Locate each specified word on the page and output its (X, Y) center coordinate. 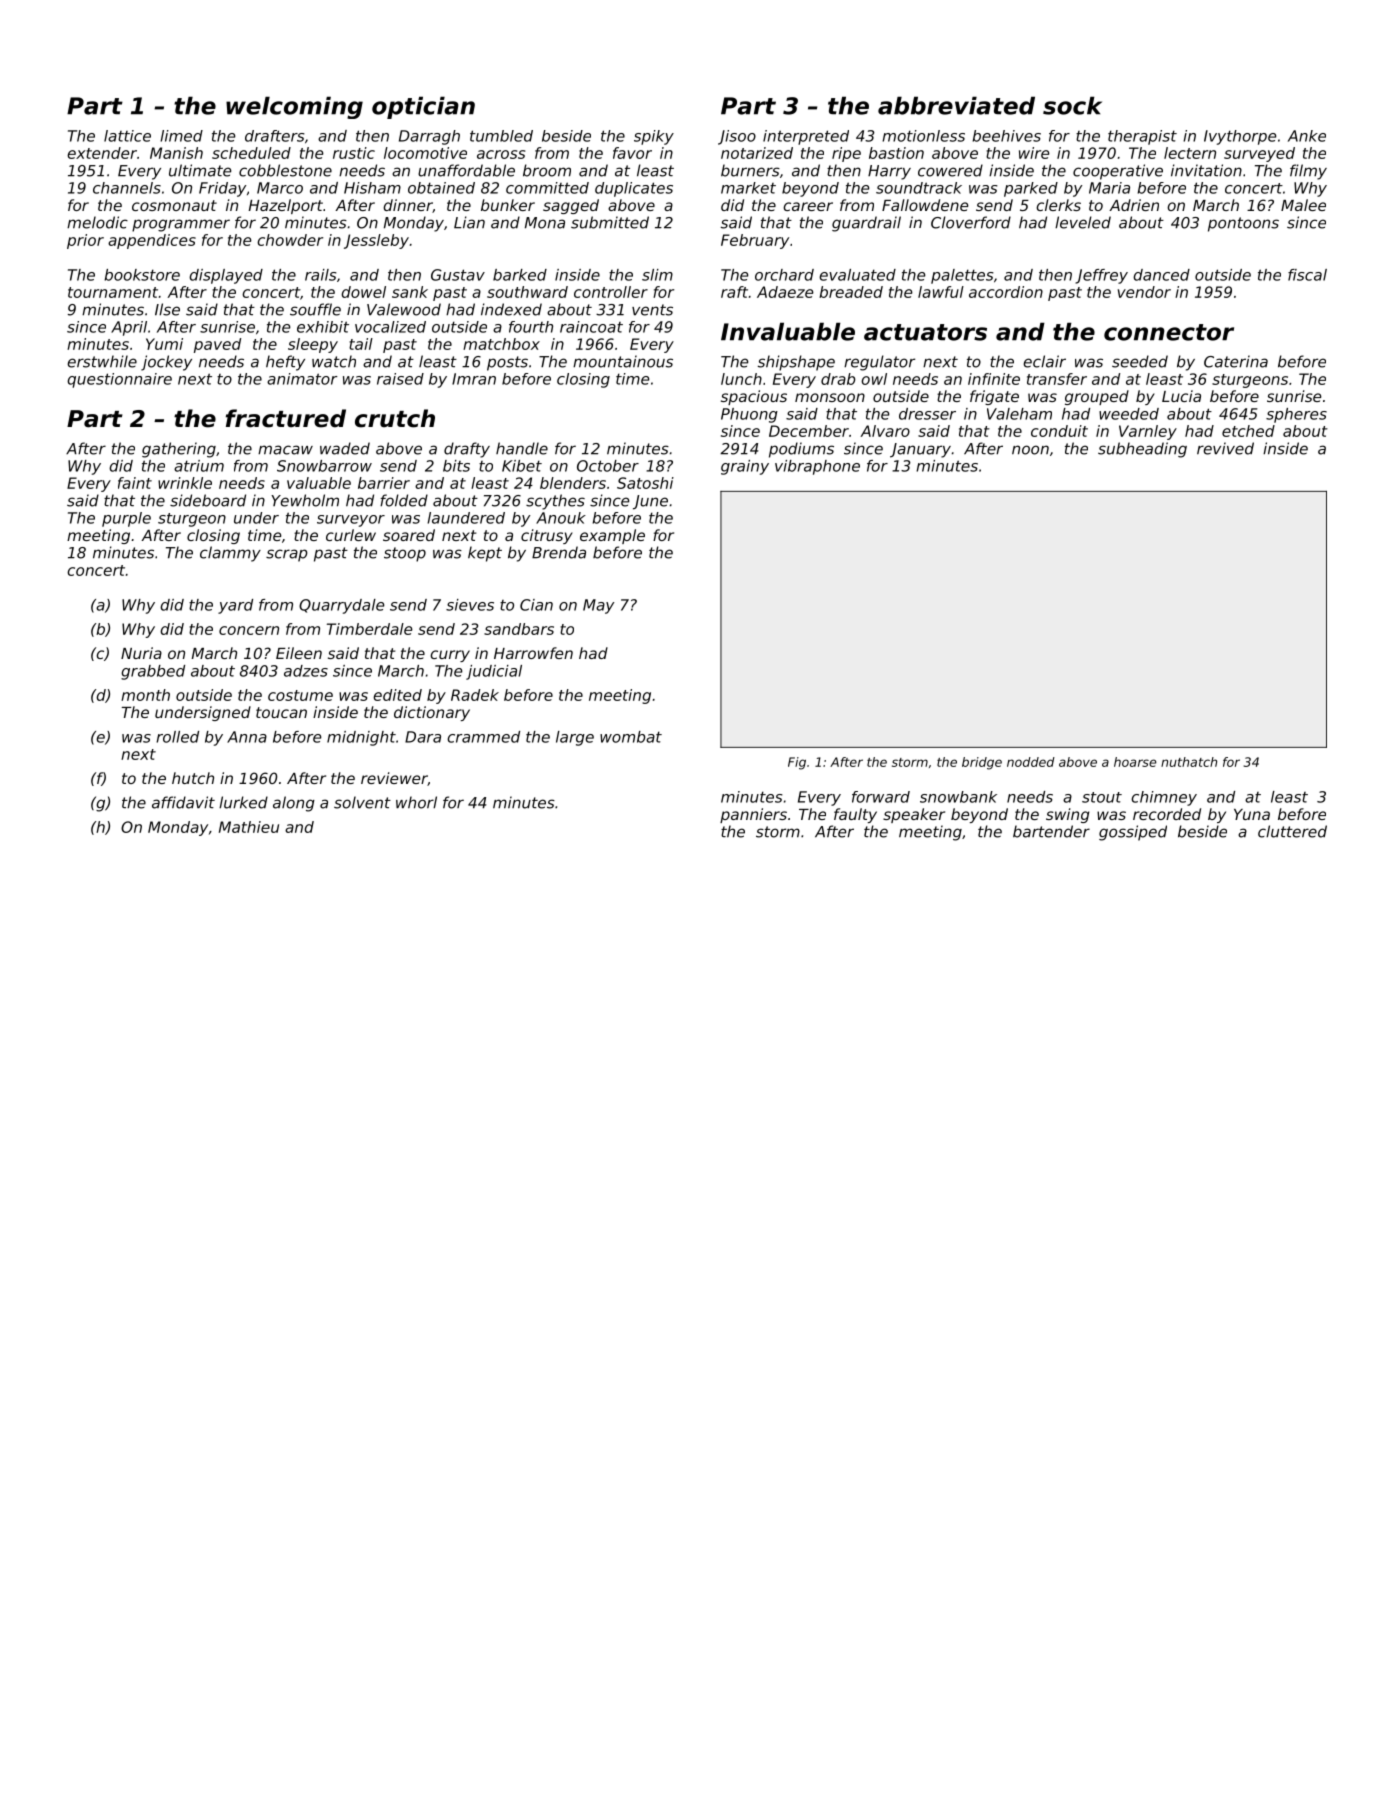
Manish (176, 153)
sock (1072, 105)
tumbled (501, 136)
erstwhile (102, 361)
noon (1030, 450)
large (575, 738)
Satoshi (645, 483)
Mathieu (249, 827)
